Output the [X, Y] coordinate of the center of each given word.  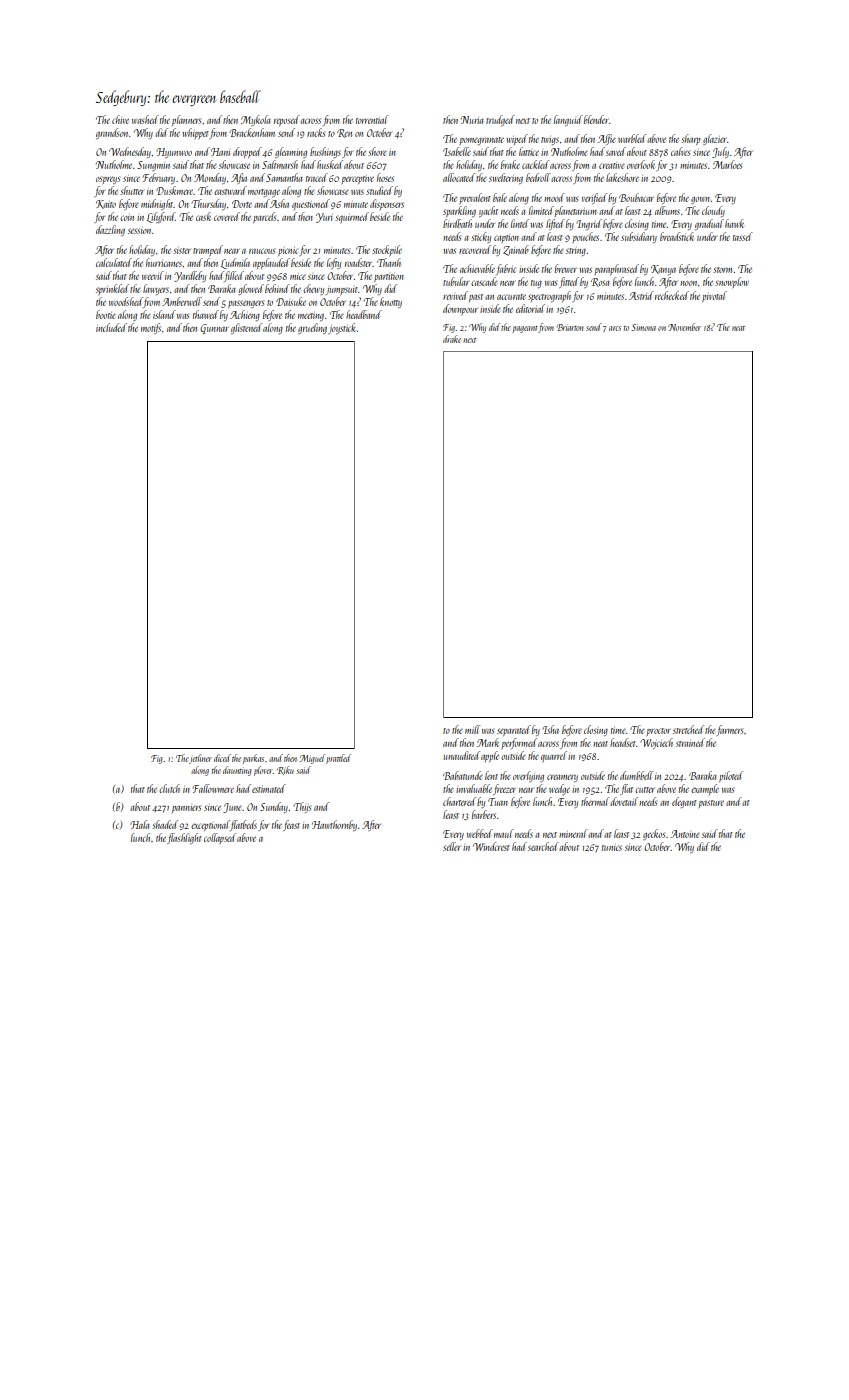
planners [186, 120]
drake [452, 339]
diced [222, 758]
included [111, 327]
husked [330, 164]
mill [473, 729]
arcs [615, 328]
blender [596, 119]
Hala [140, 824]
